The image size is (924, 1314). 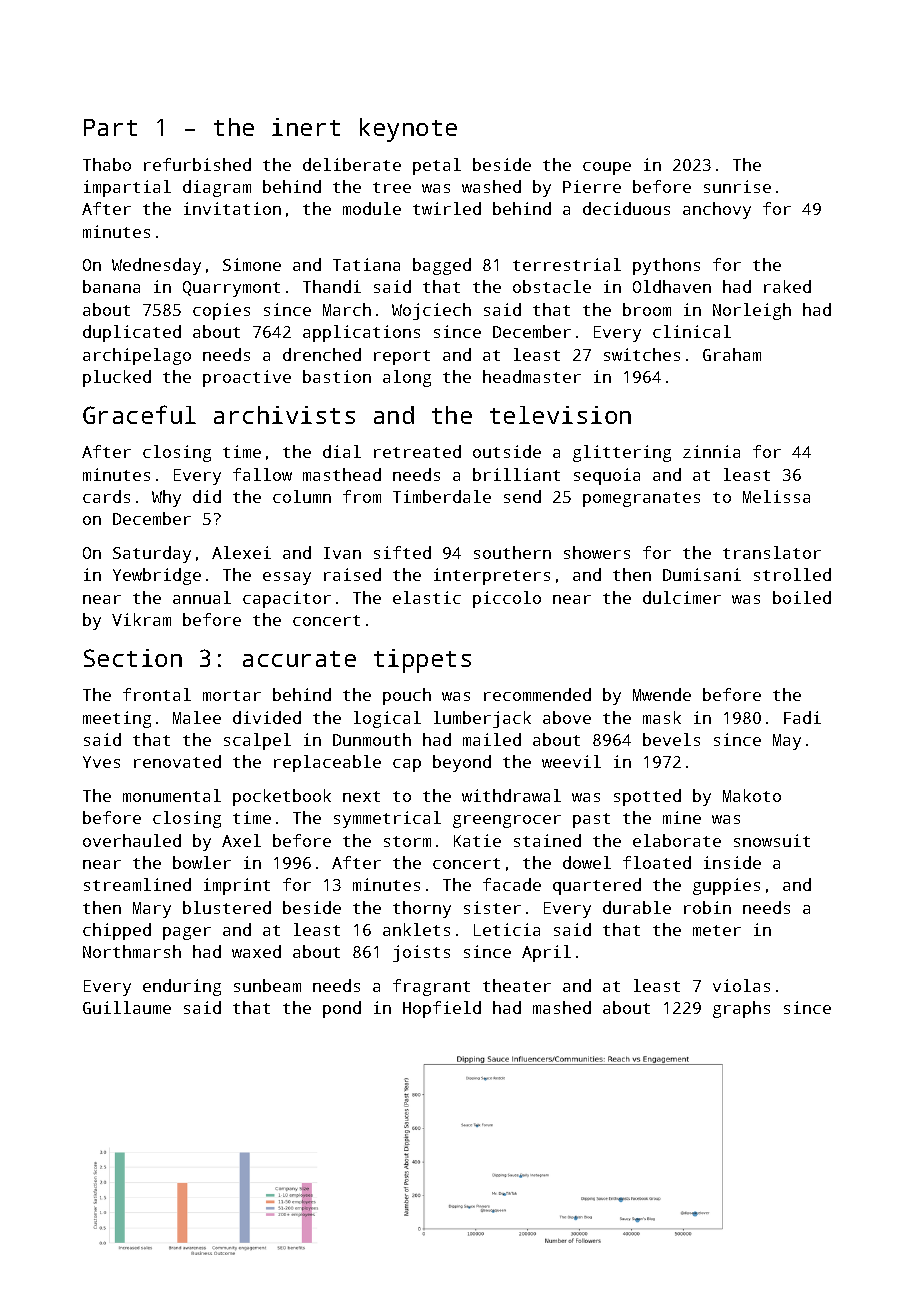 I want to click on Melissa, so click(x=776, y=496).
